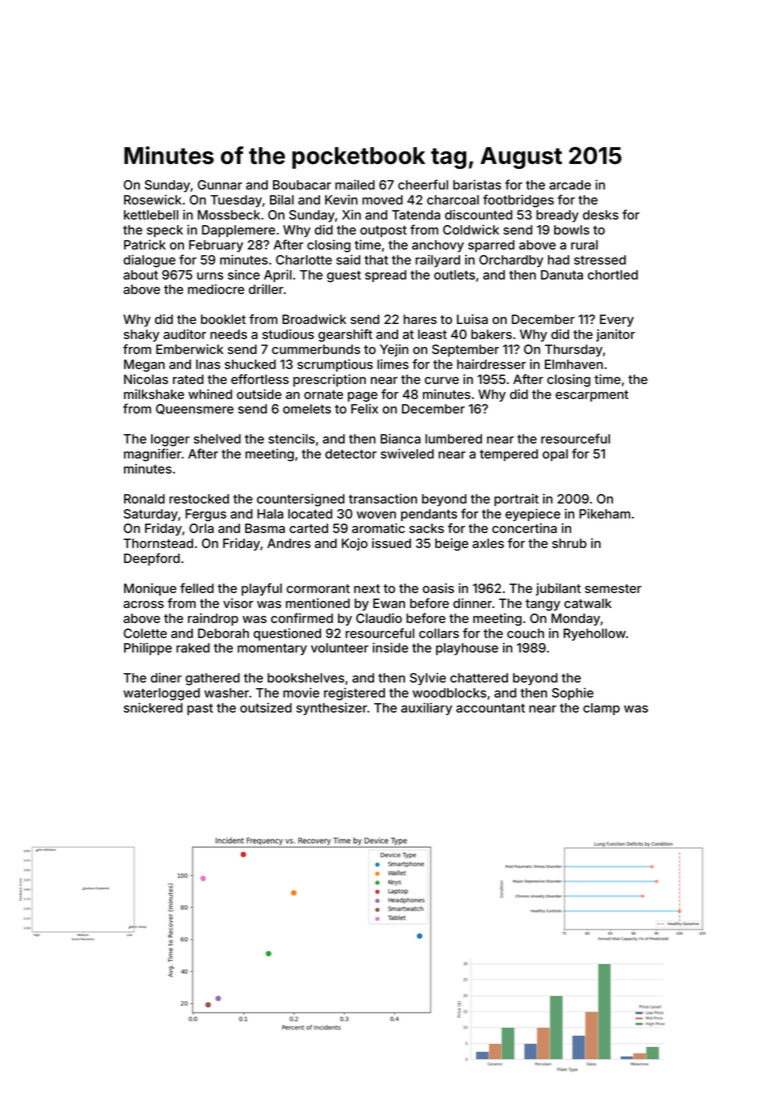 This screenshot has height=1095, width=772. I want to click on chortled, so click(613, 275).
